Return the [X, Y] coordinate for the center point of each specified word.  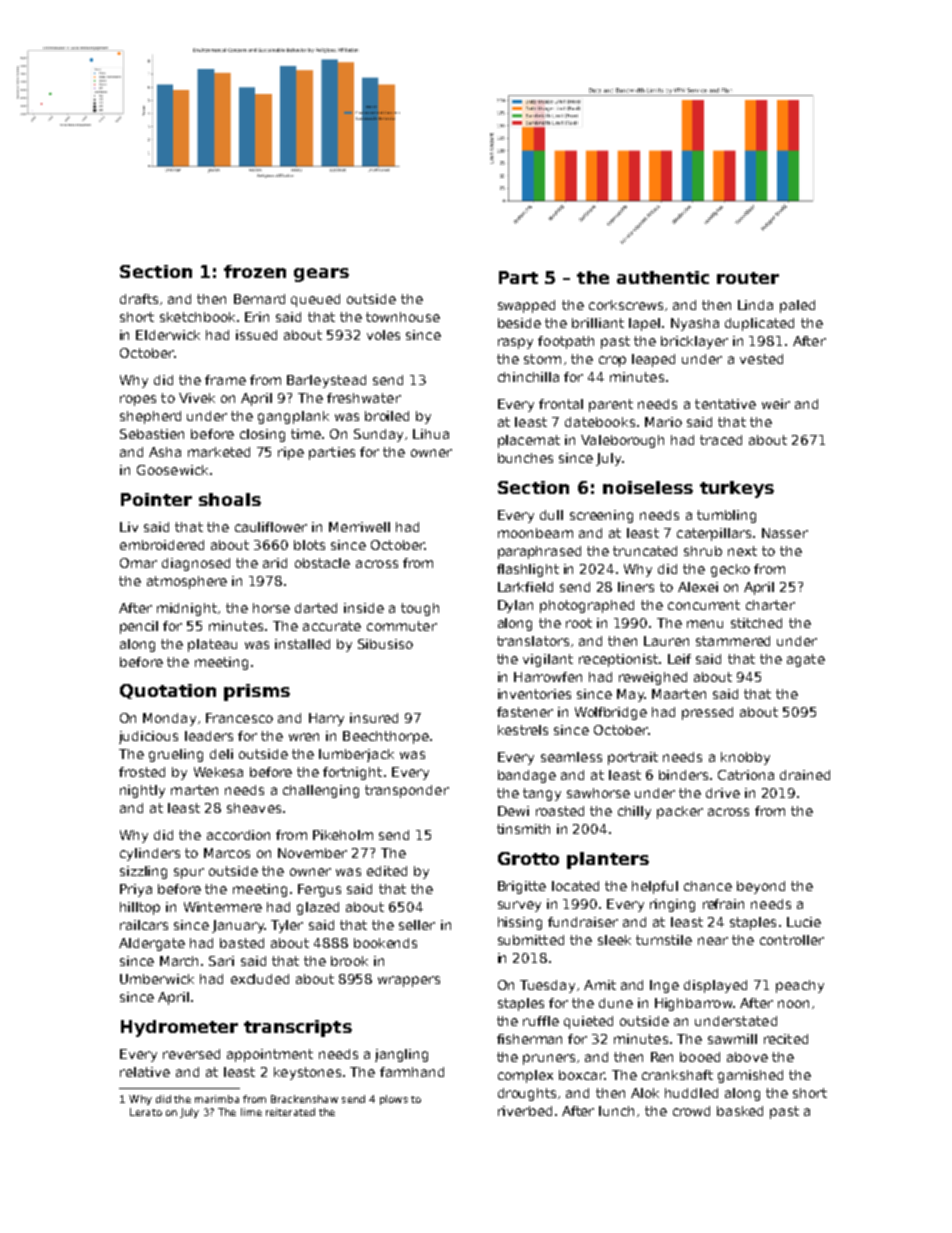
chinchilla [528, 377]
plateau [212, 645]
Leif [679, 659]
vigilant [548, 660]
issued [256, 335]
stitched [756, 623]
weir [776, 404]
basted [242, 943]
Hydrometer [179, 1028]
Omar [138, 563]
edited [387, 871]
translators [533, 641]
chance [708, 886]
